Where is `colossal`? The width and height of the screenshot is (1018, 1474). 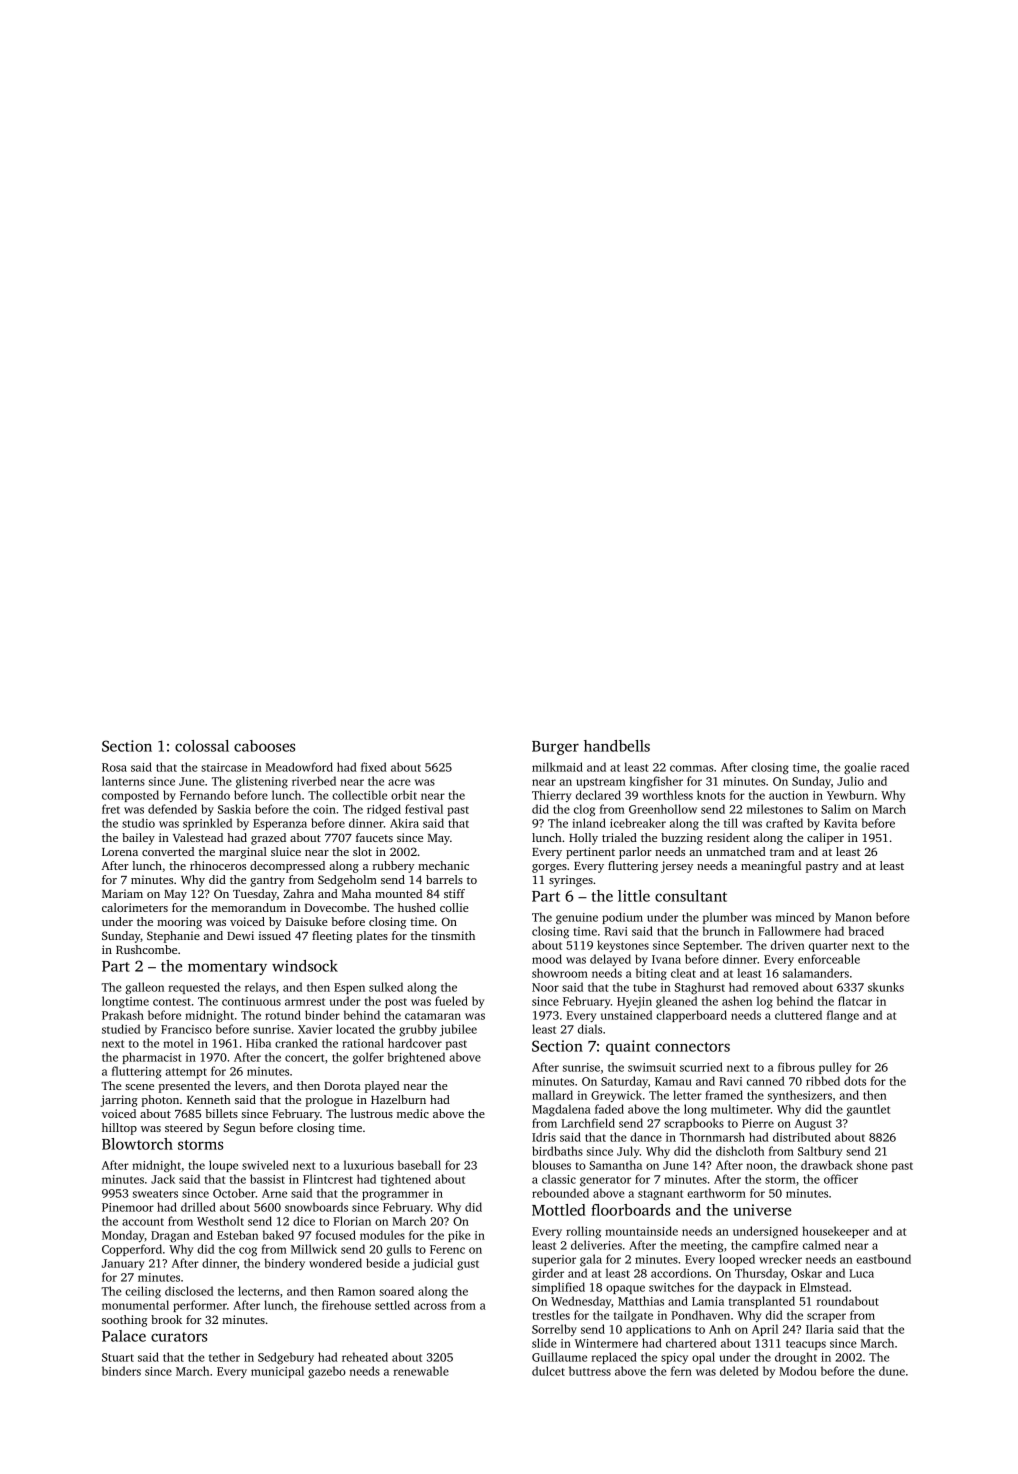 colossal is located at coordinates (202, 746).
